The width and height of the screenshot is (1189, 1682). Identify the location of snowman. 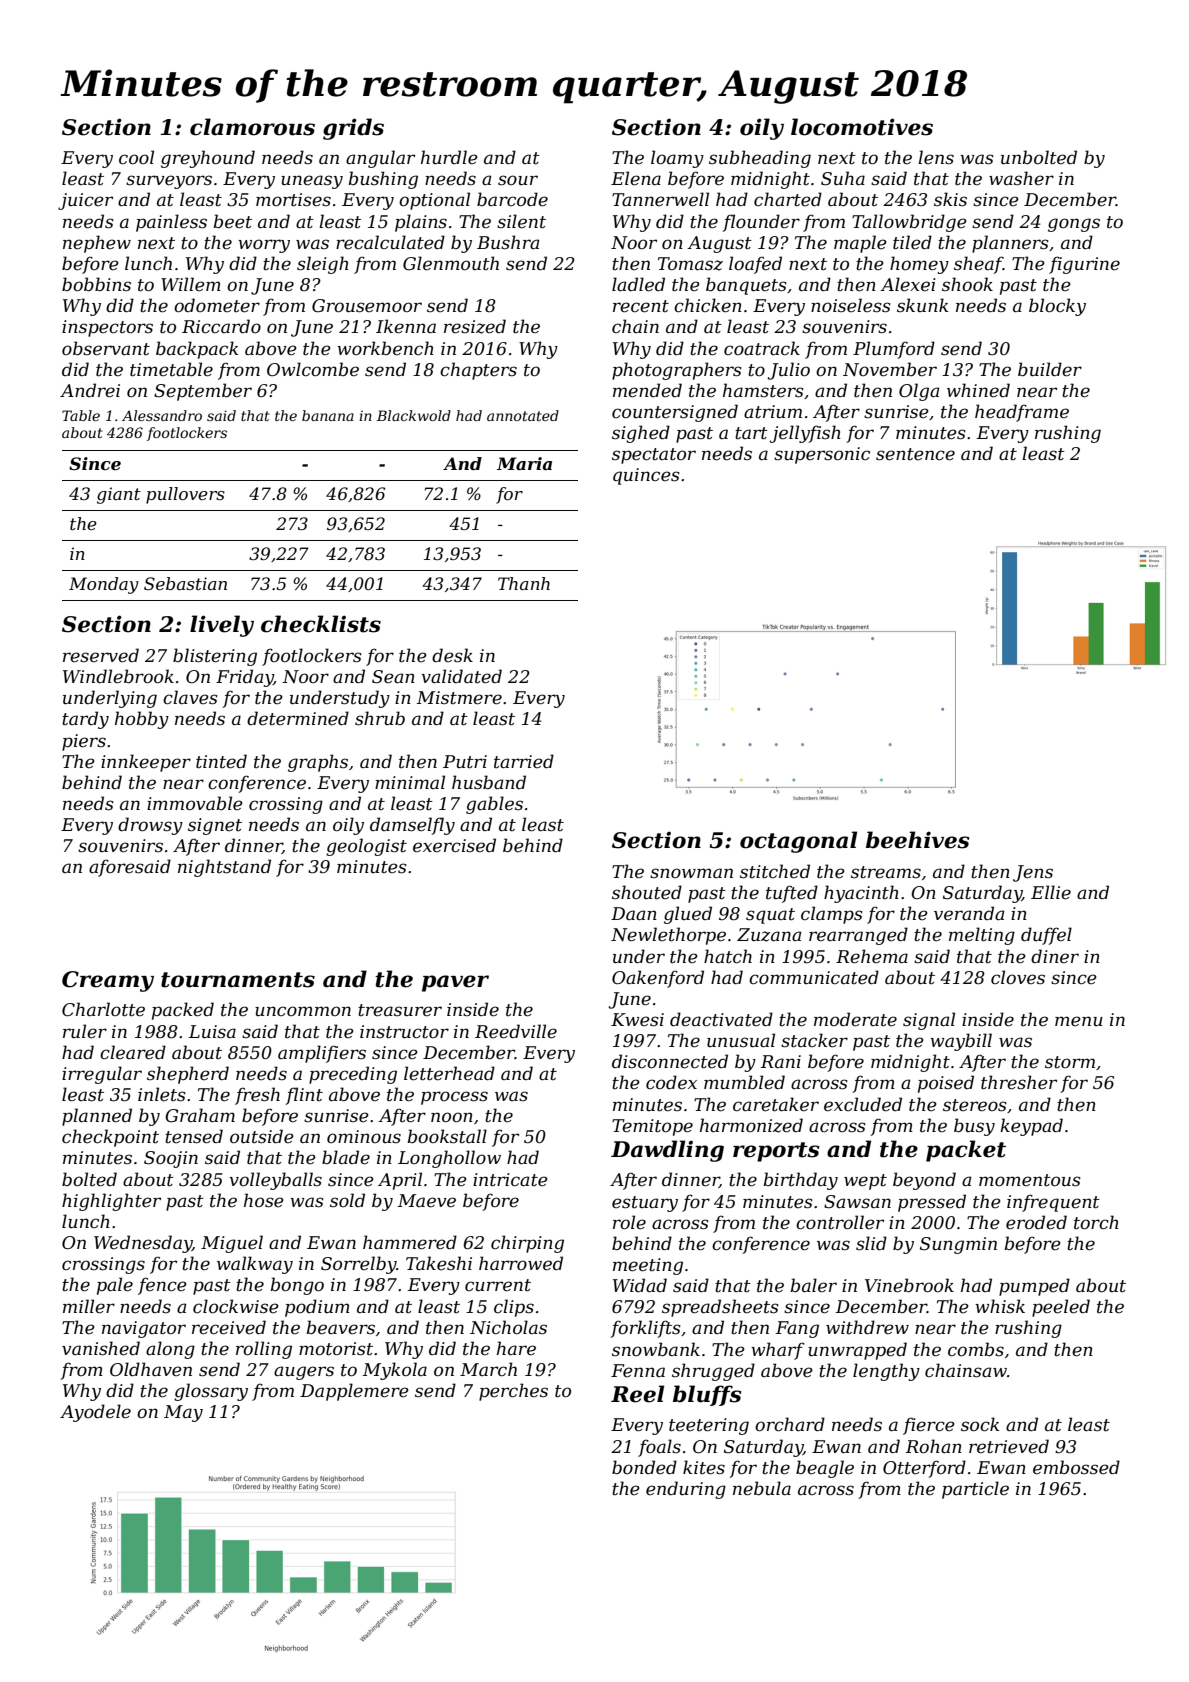
(691, 873).
